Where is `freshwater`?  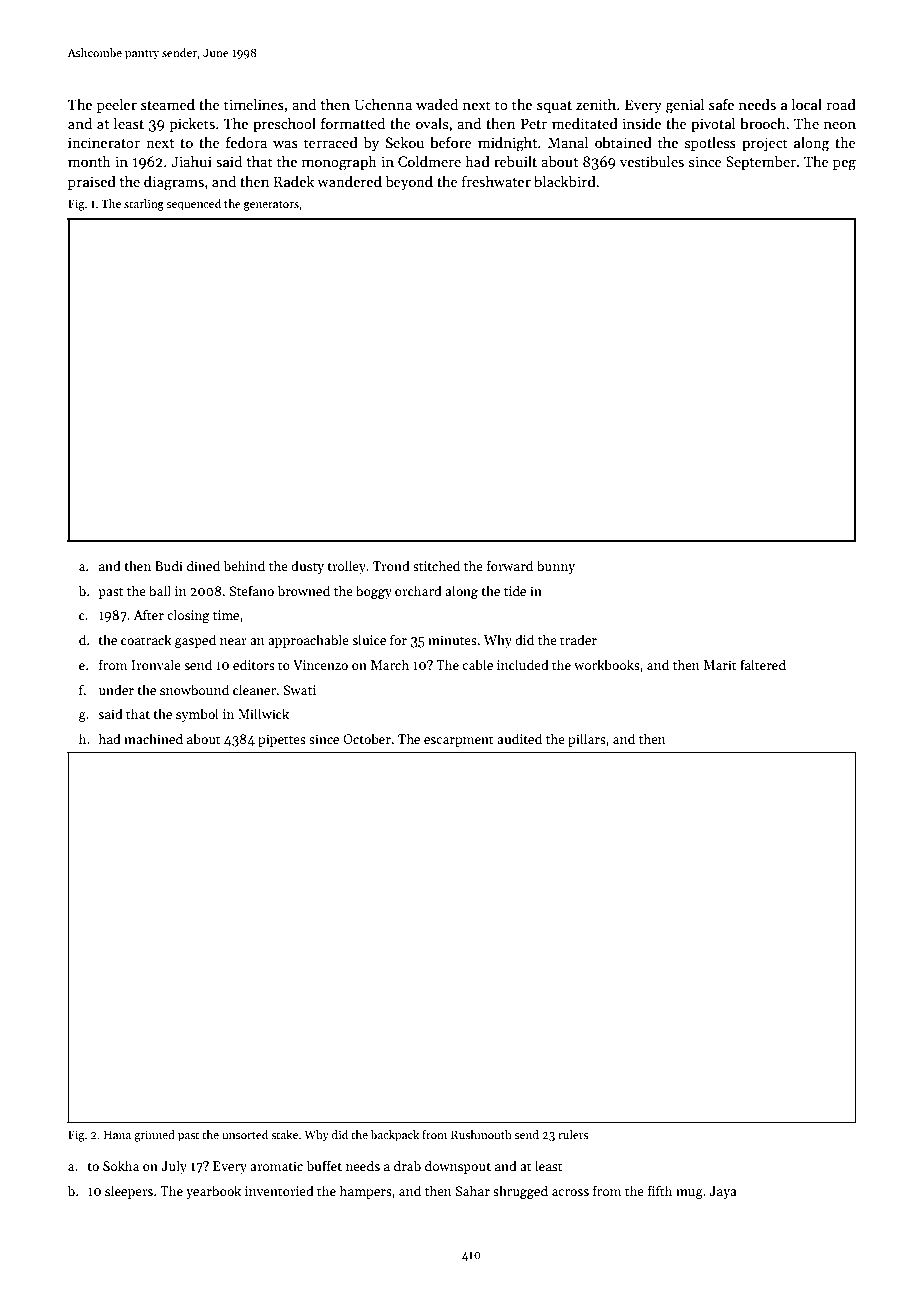 freshwater is located at coordinates (496, 181).
